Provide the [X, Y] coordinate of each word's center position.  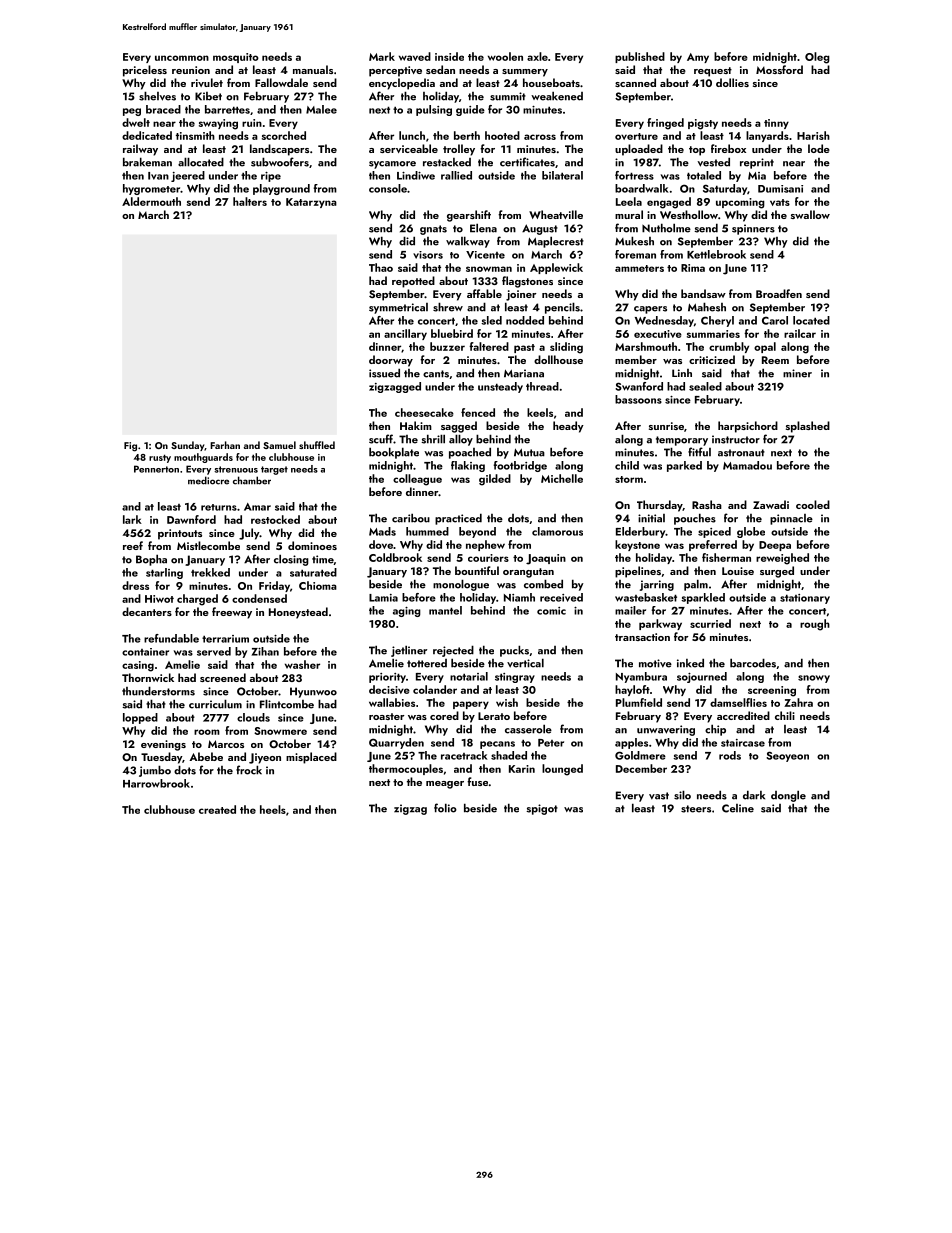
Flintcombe [287, 704]
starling [164, 573]
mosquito [236, 58]
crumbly [729, 347]
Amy [698, 58]
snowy [814, 679]
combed [543, 584]
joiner [521, 295]
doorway [391, 361]
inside [449, 56]
